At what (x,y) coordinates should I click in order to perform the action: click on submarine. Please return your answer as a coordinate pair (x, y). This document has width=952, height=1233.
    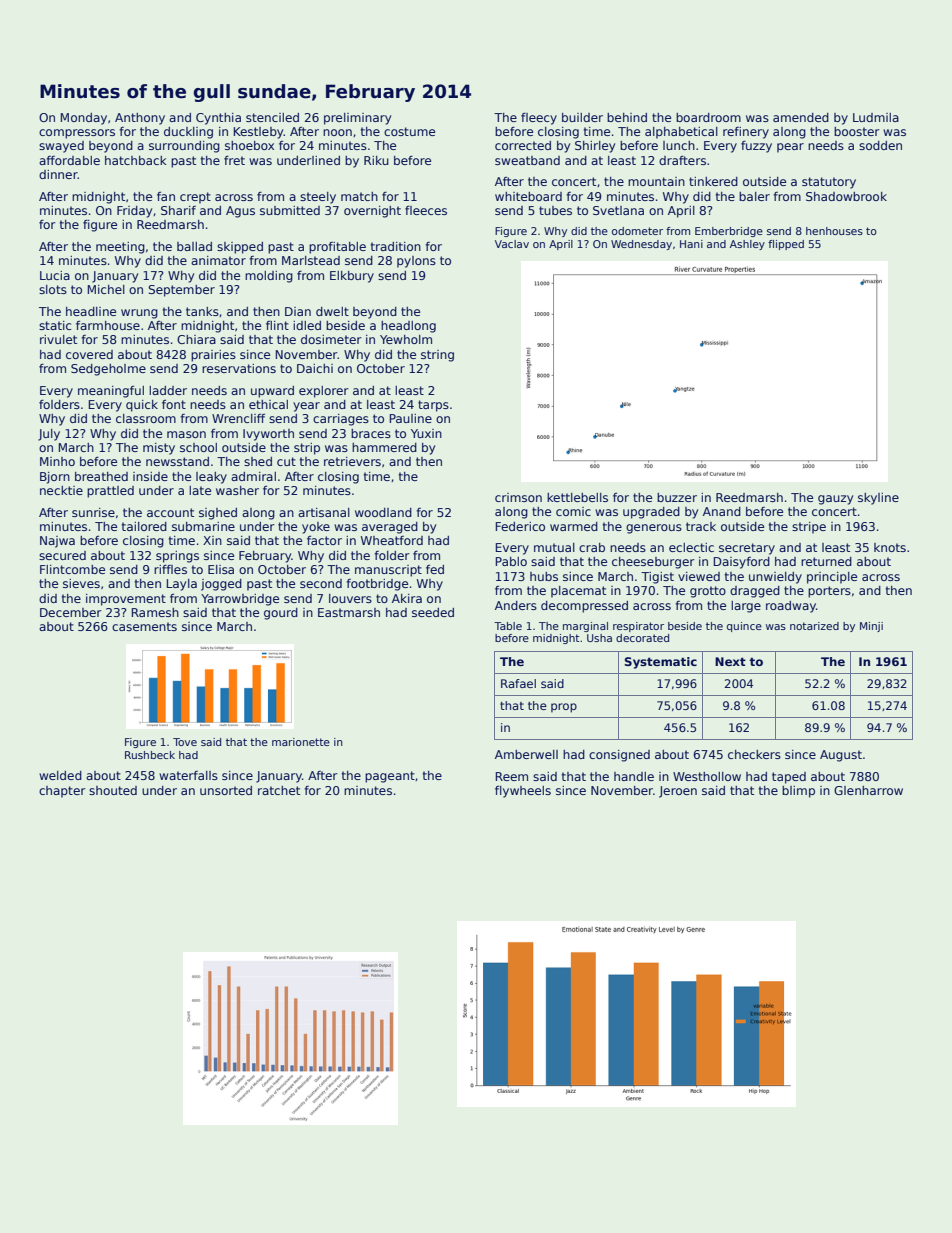
    Looking at the image, I should click on (203, 526).
